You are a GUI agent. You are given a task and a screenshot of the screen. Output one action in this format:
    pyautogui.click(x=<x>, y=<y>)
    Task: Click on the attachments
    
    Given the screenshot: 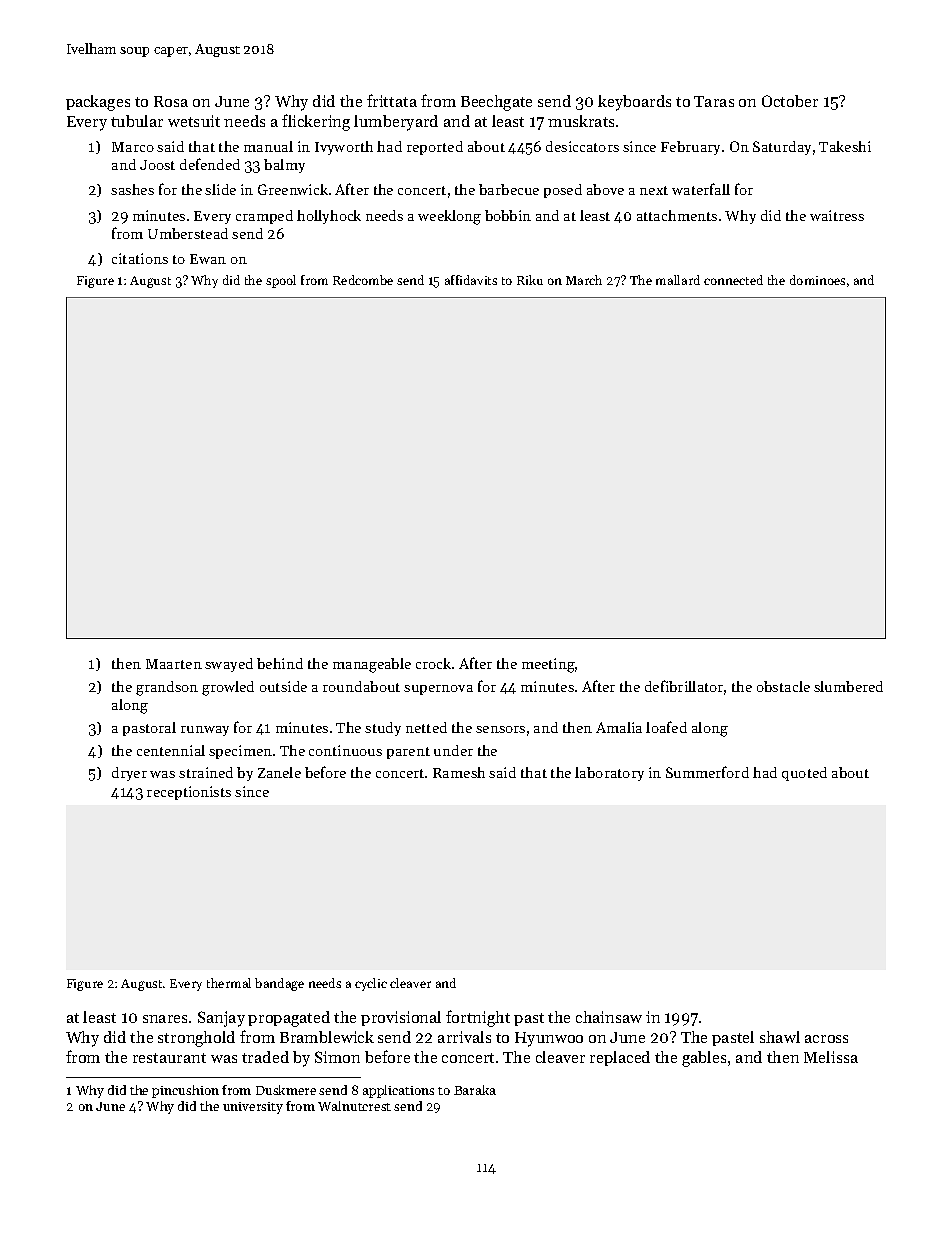 What is the action you would take?
    pyautogui.click(x=677, y=215)
